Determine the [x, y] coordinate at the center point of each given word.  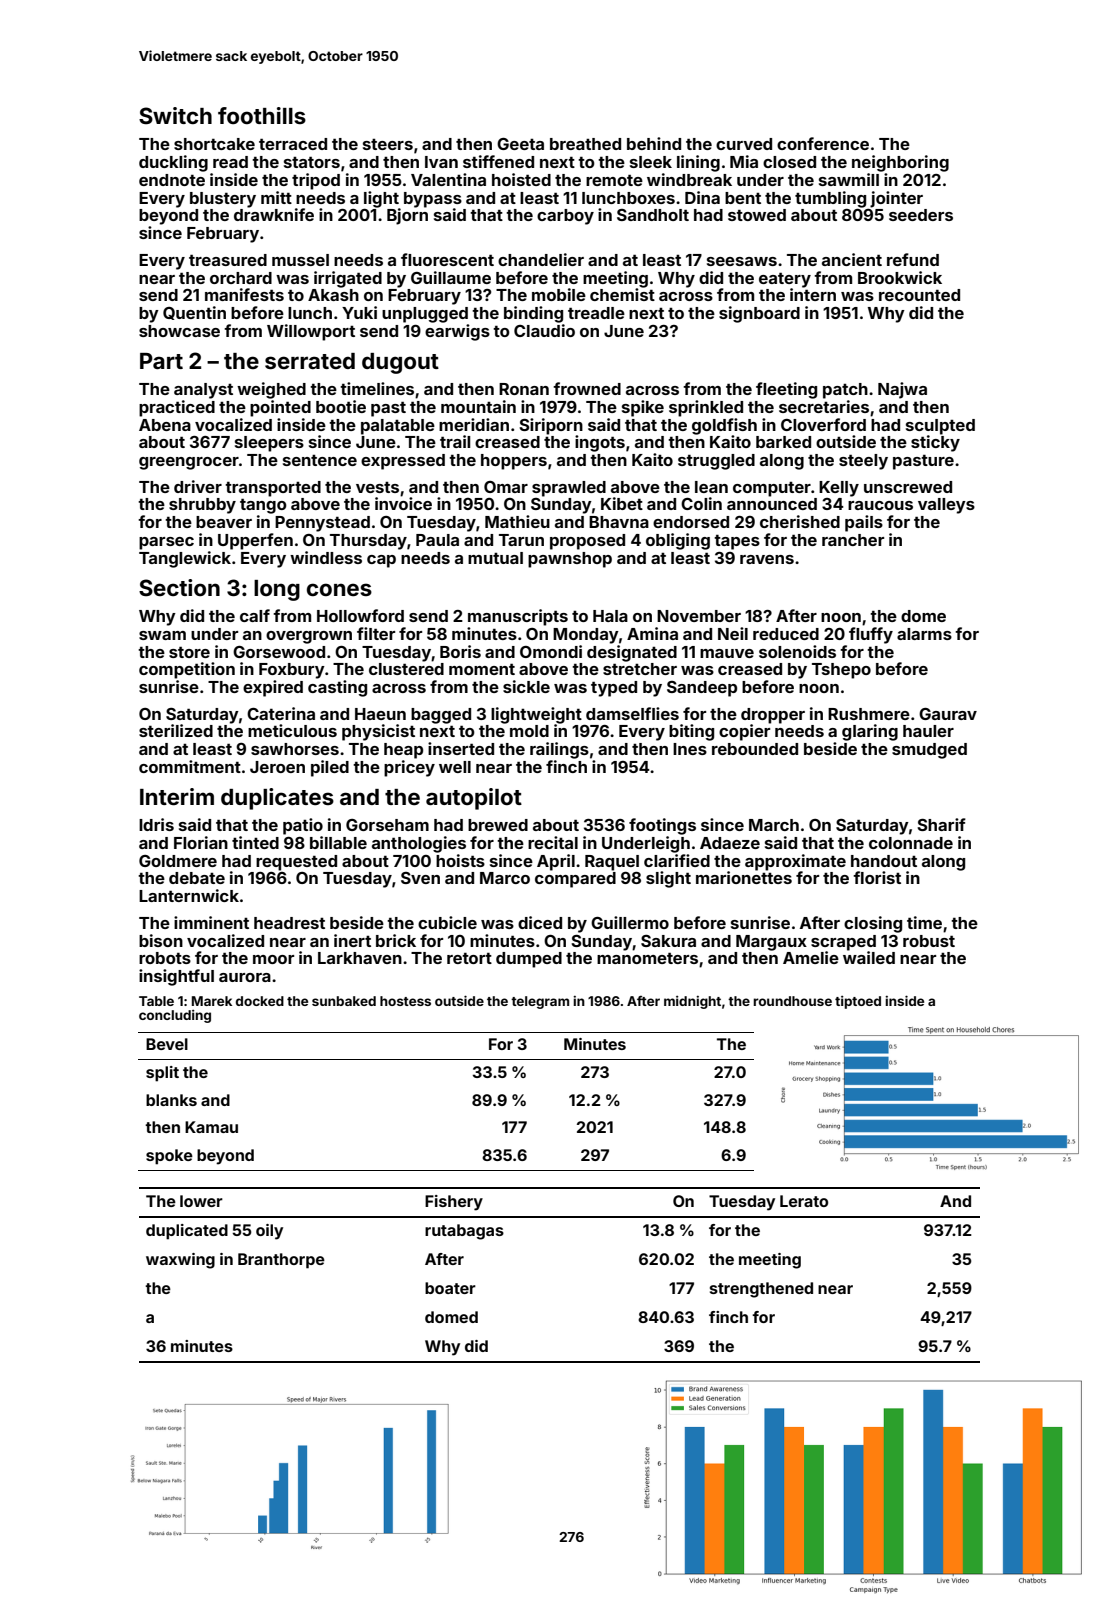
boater [450, 1288]
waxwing [180, 1261]
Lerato [804, 1201]
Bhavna [619, 522]
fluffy [871, 635]
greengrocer [189, 463]
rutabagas [464, 1232]
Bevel [167, 1044]
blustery [223, 200]
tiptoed [858, 1002]
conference [823, 143]
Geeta [520, 144]
